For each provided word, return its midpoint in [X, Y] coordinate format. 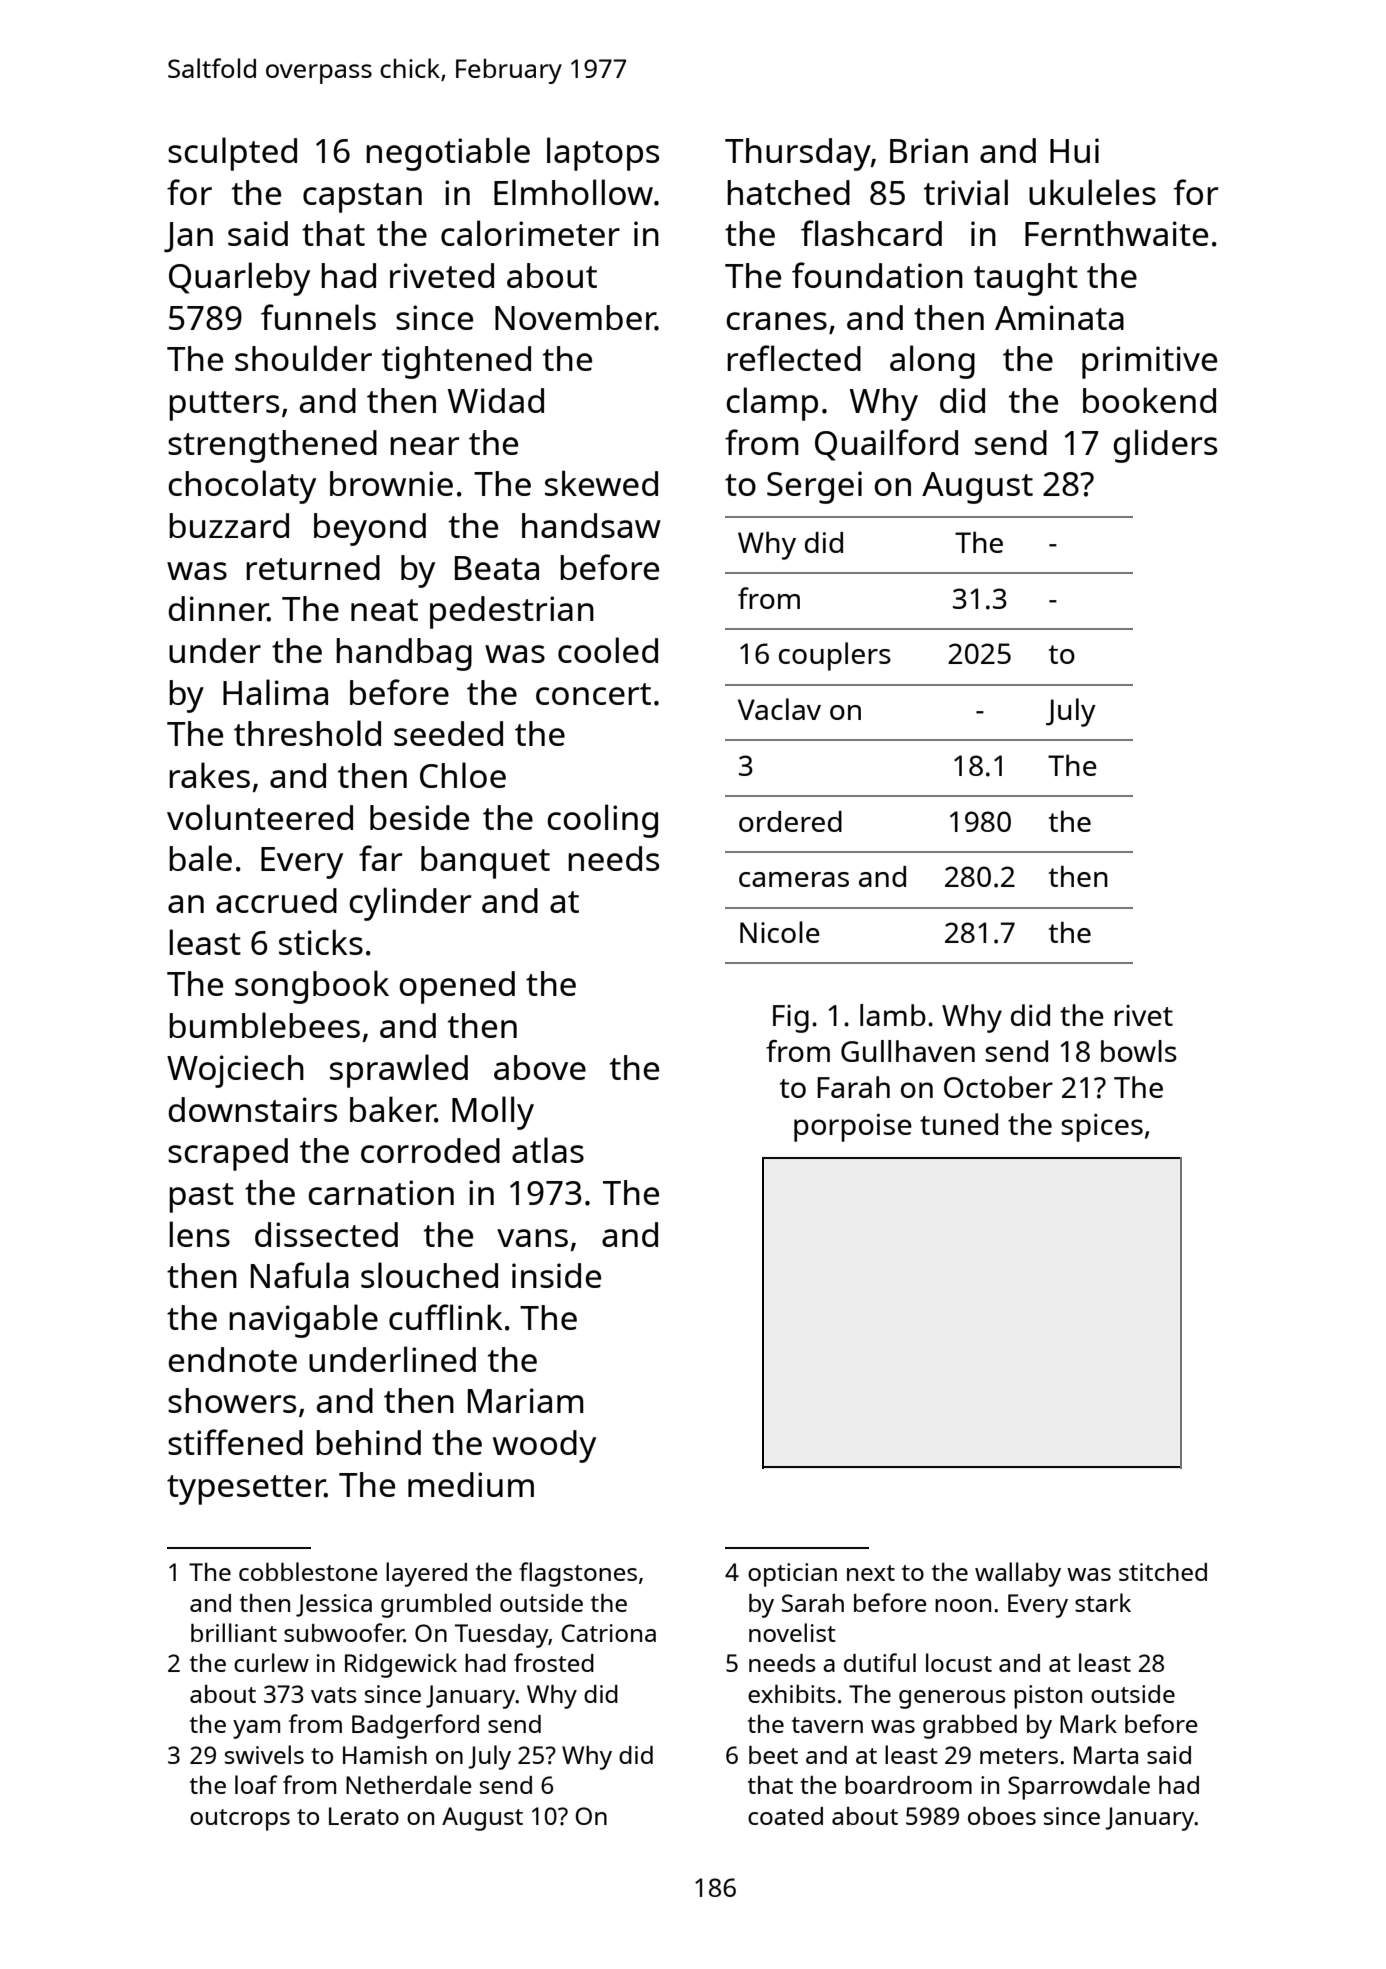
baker [392, 1109]
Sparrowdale [1079, 1787]
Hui [1074, 150]
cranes [776, 321]
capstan [362, 198]
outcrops [240, 1820]
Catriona [608, 1633]
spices [1102, 1128]
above [540, 1067]
